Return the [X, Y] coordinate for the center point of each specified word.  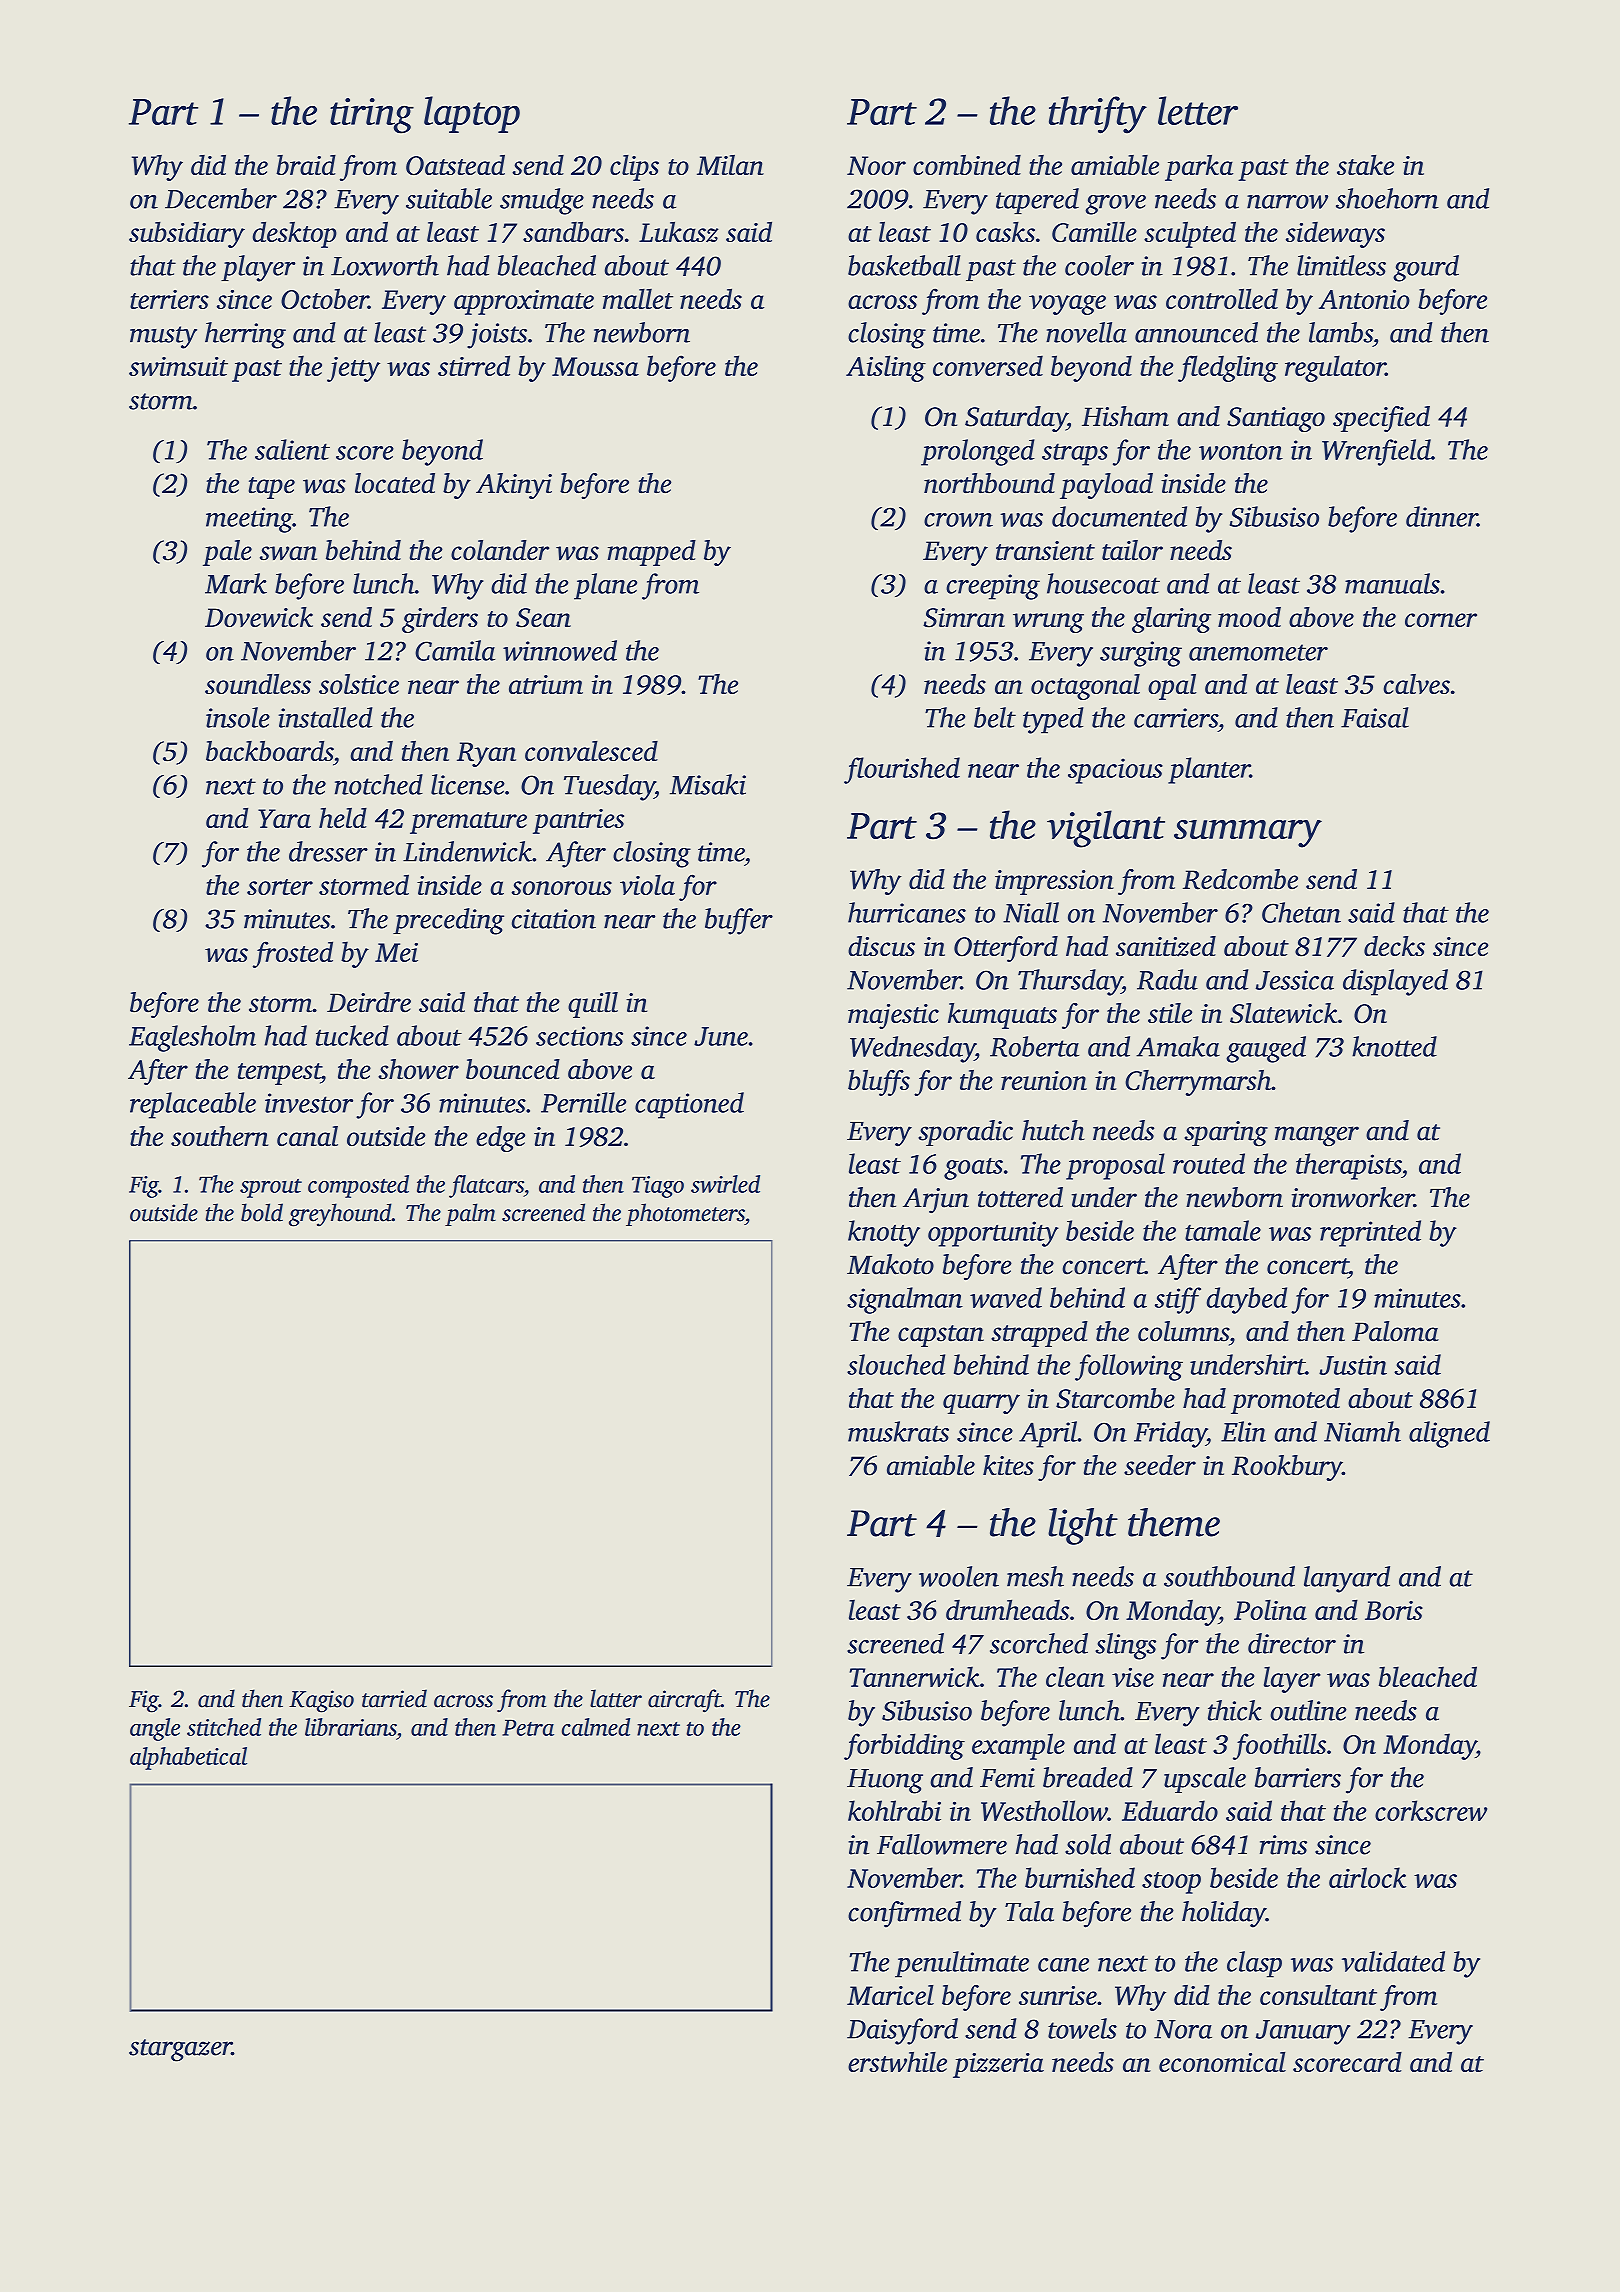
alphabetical [188, 1758]
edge [500, 1139]
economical [1222, 2062]
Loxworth [385, 265]
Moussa [595, 366]
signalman [905, 1300]
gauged [1266, 1049]
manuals [1392, 583]
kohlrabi [894, 1810]
